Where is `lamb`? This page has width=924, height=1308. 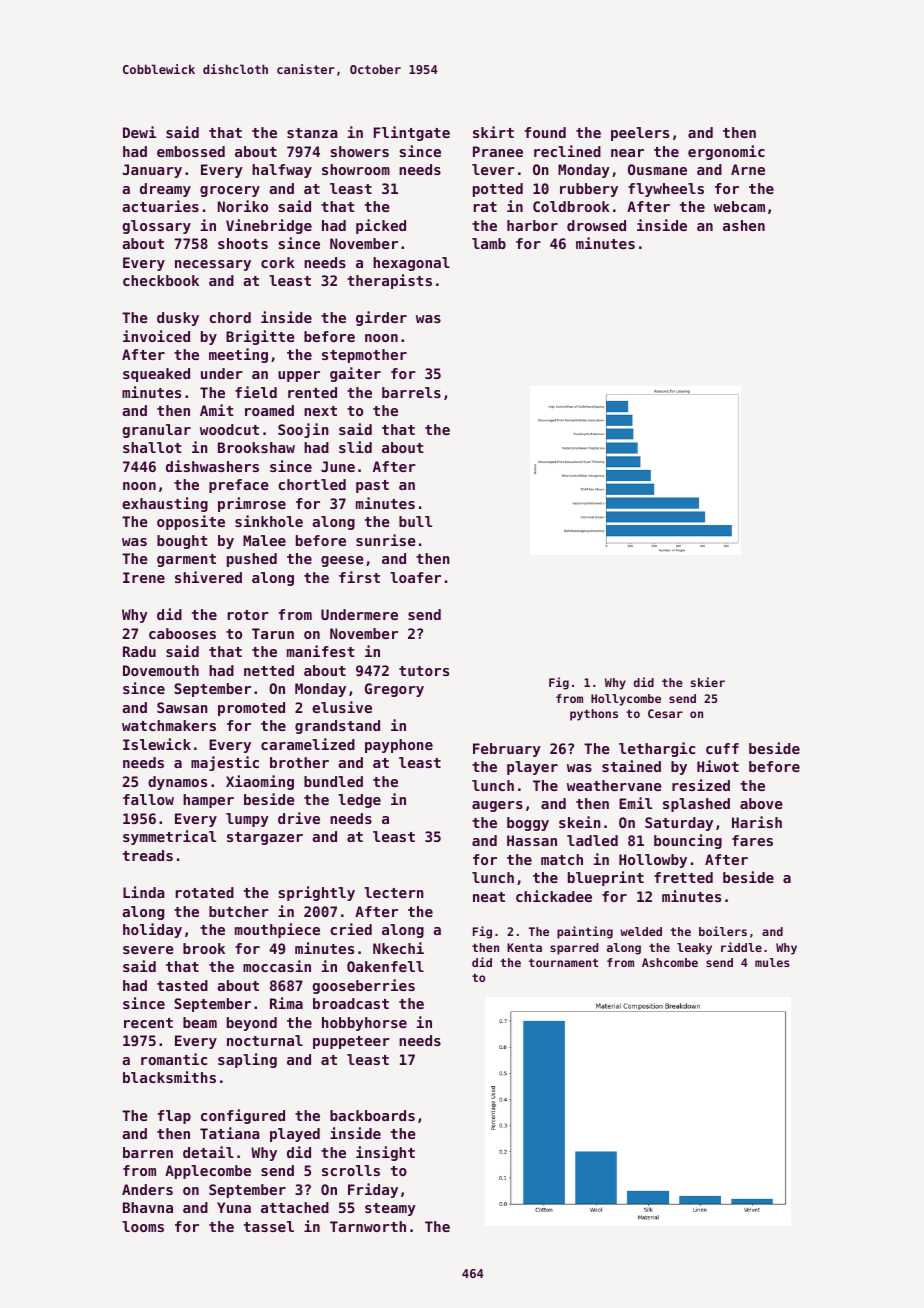 lamb is located at coordinates (489, 243).
